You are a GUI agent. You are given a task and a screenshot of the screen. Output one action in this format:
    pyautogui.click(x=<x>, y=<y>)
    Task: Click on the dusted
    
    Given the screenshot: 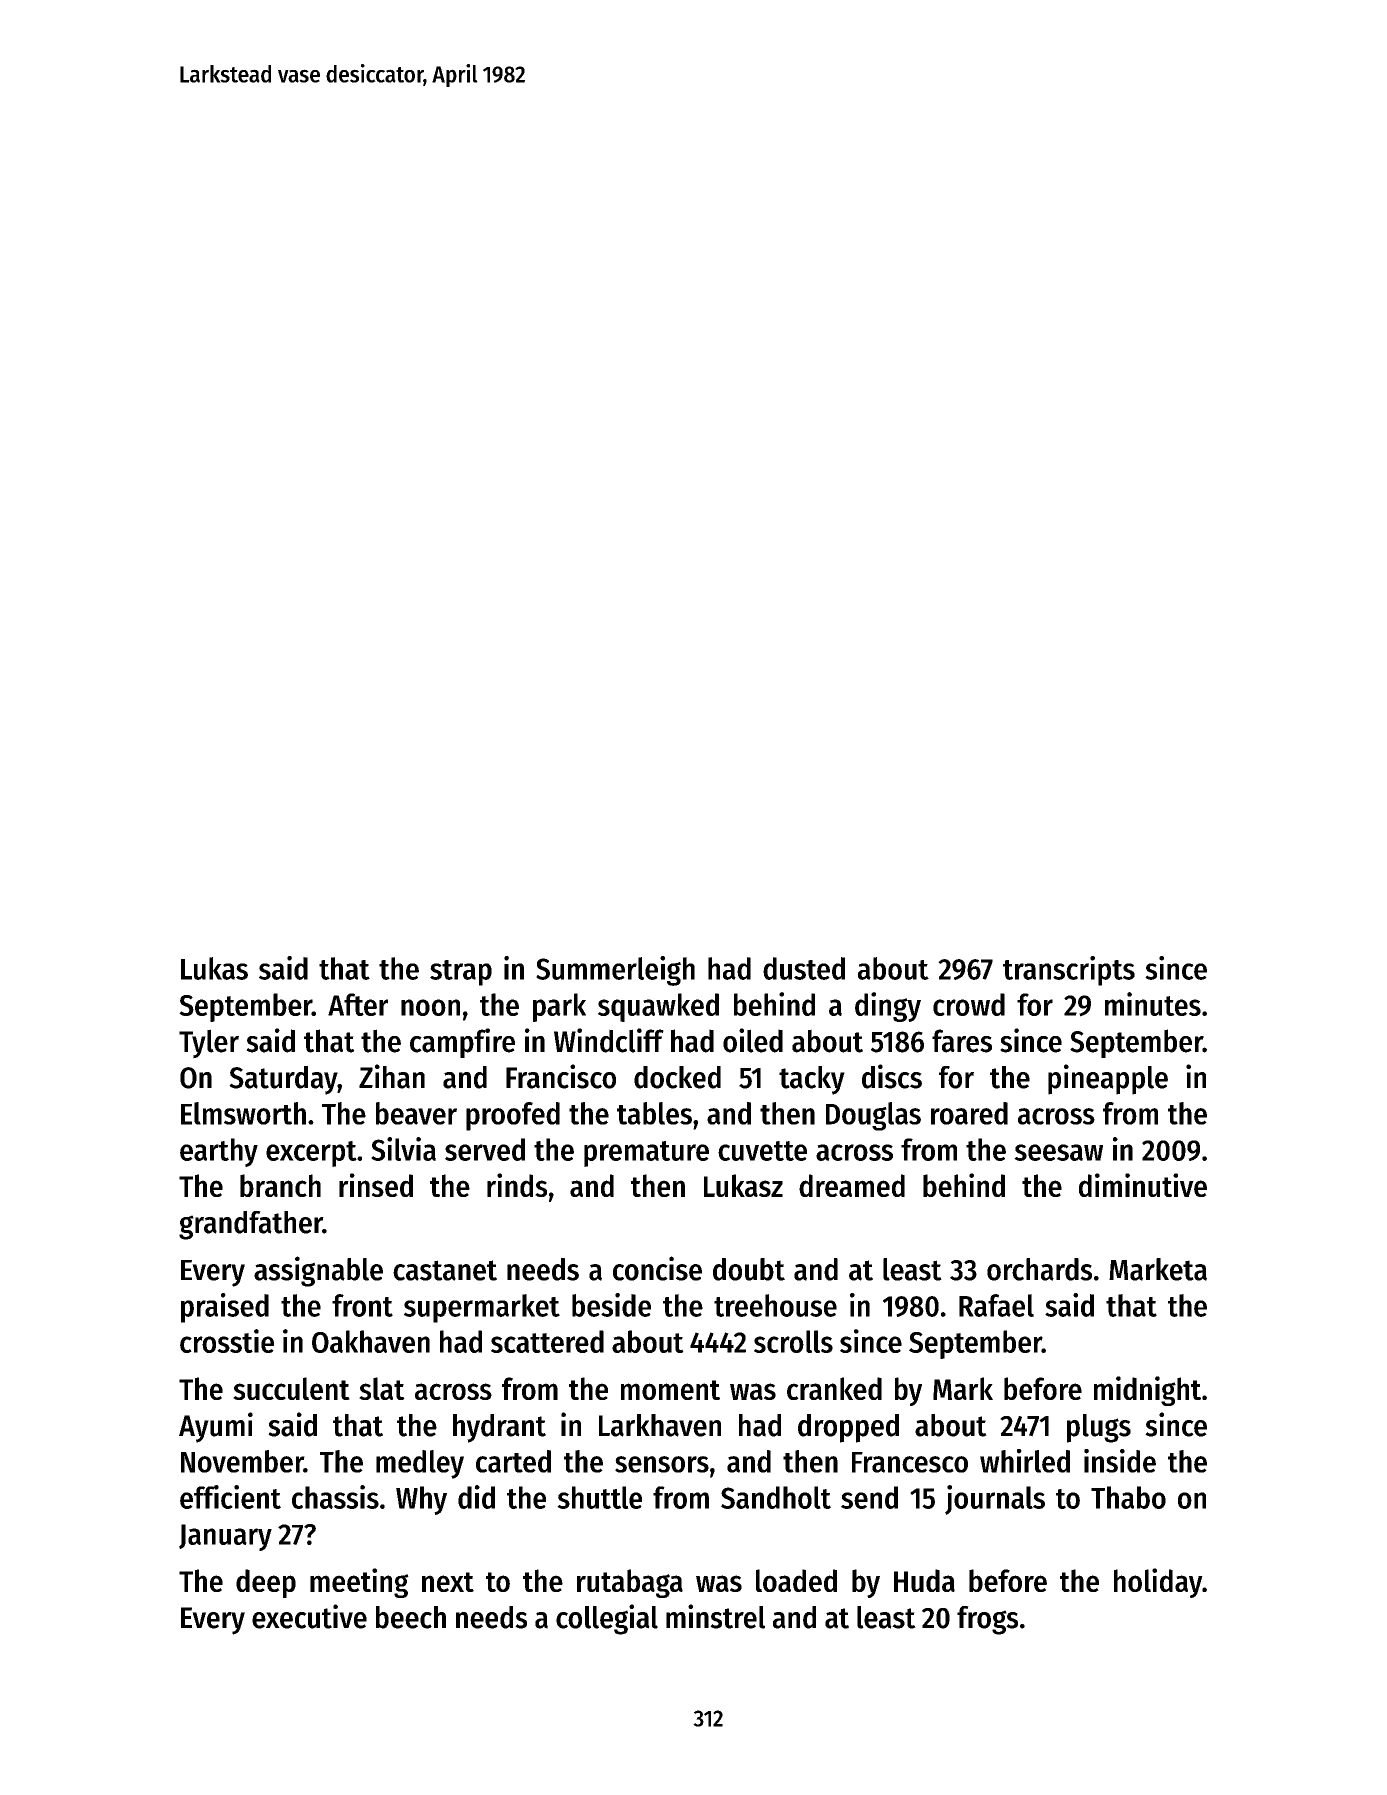 What is the action you would take?
    pyautogui.click(x=804, y=968)
